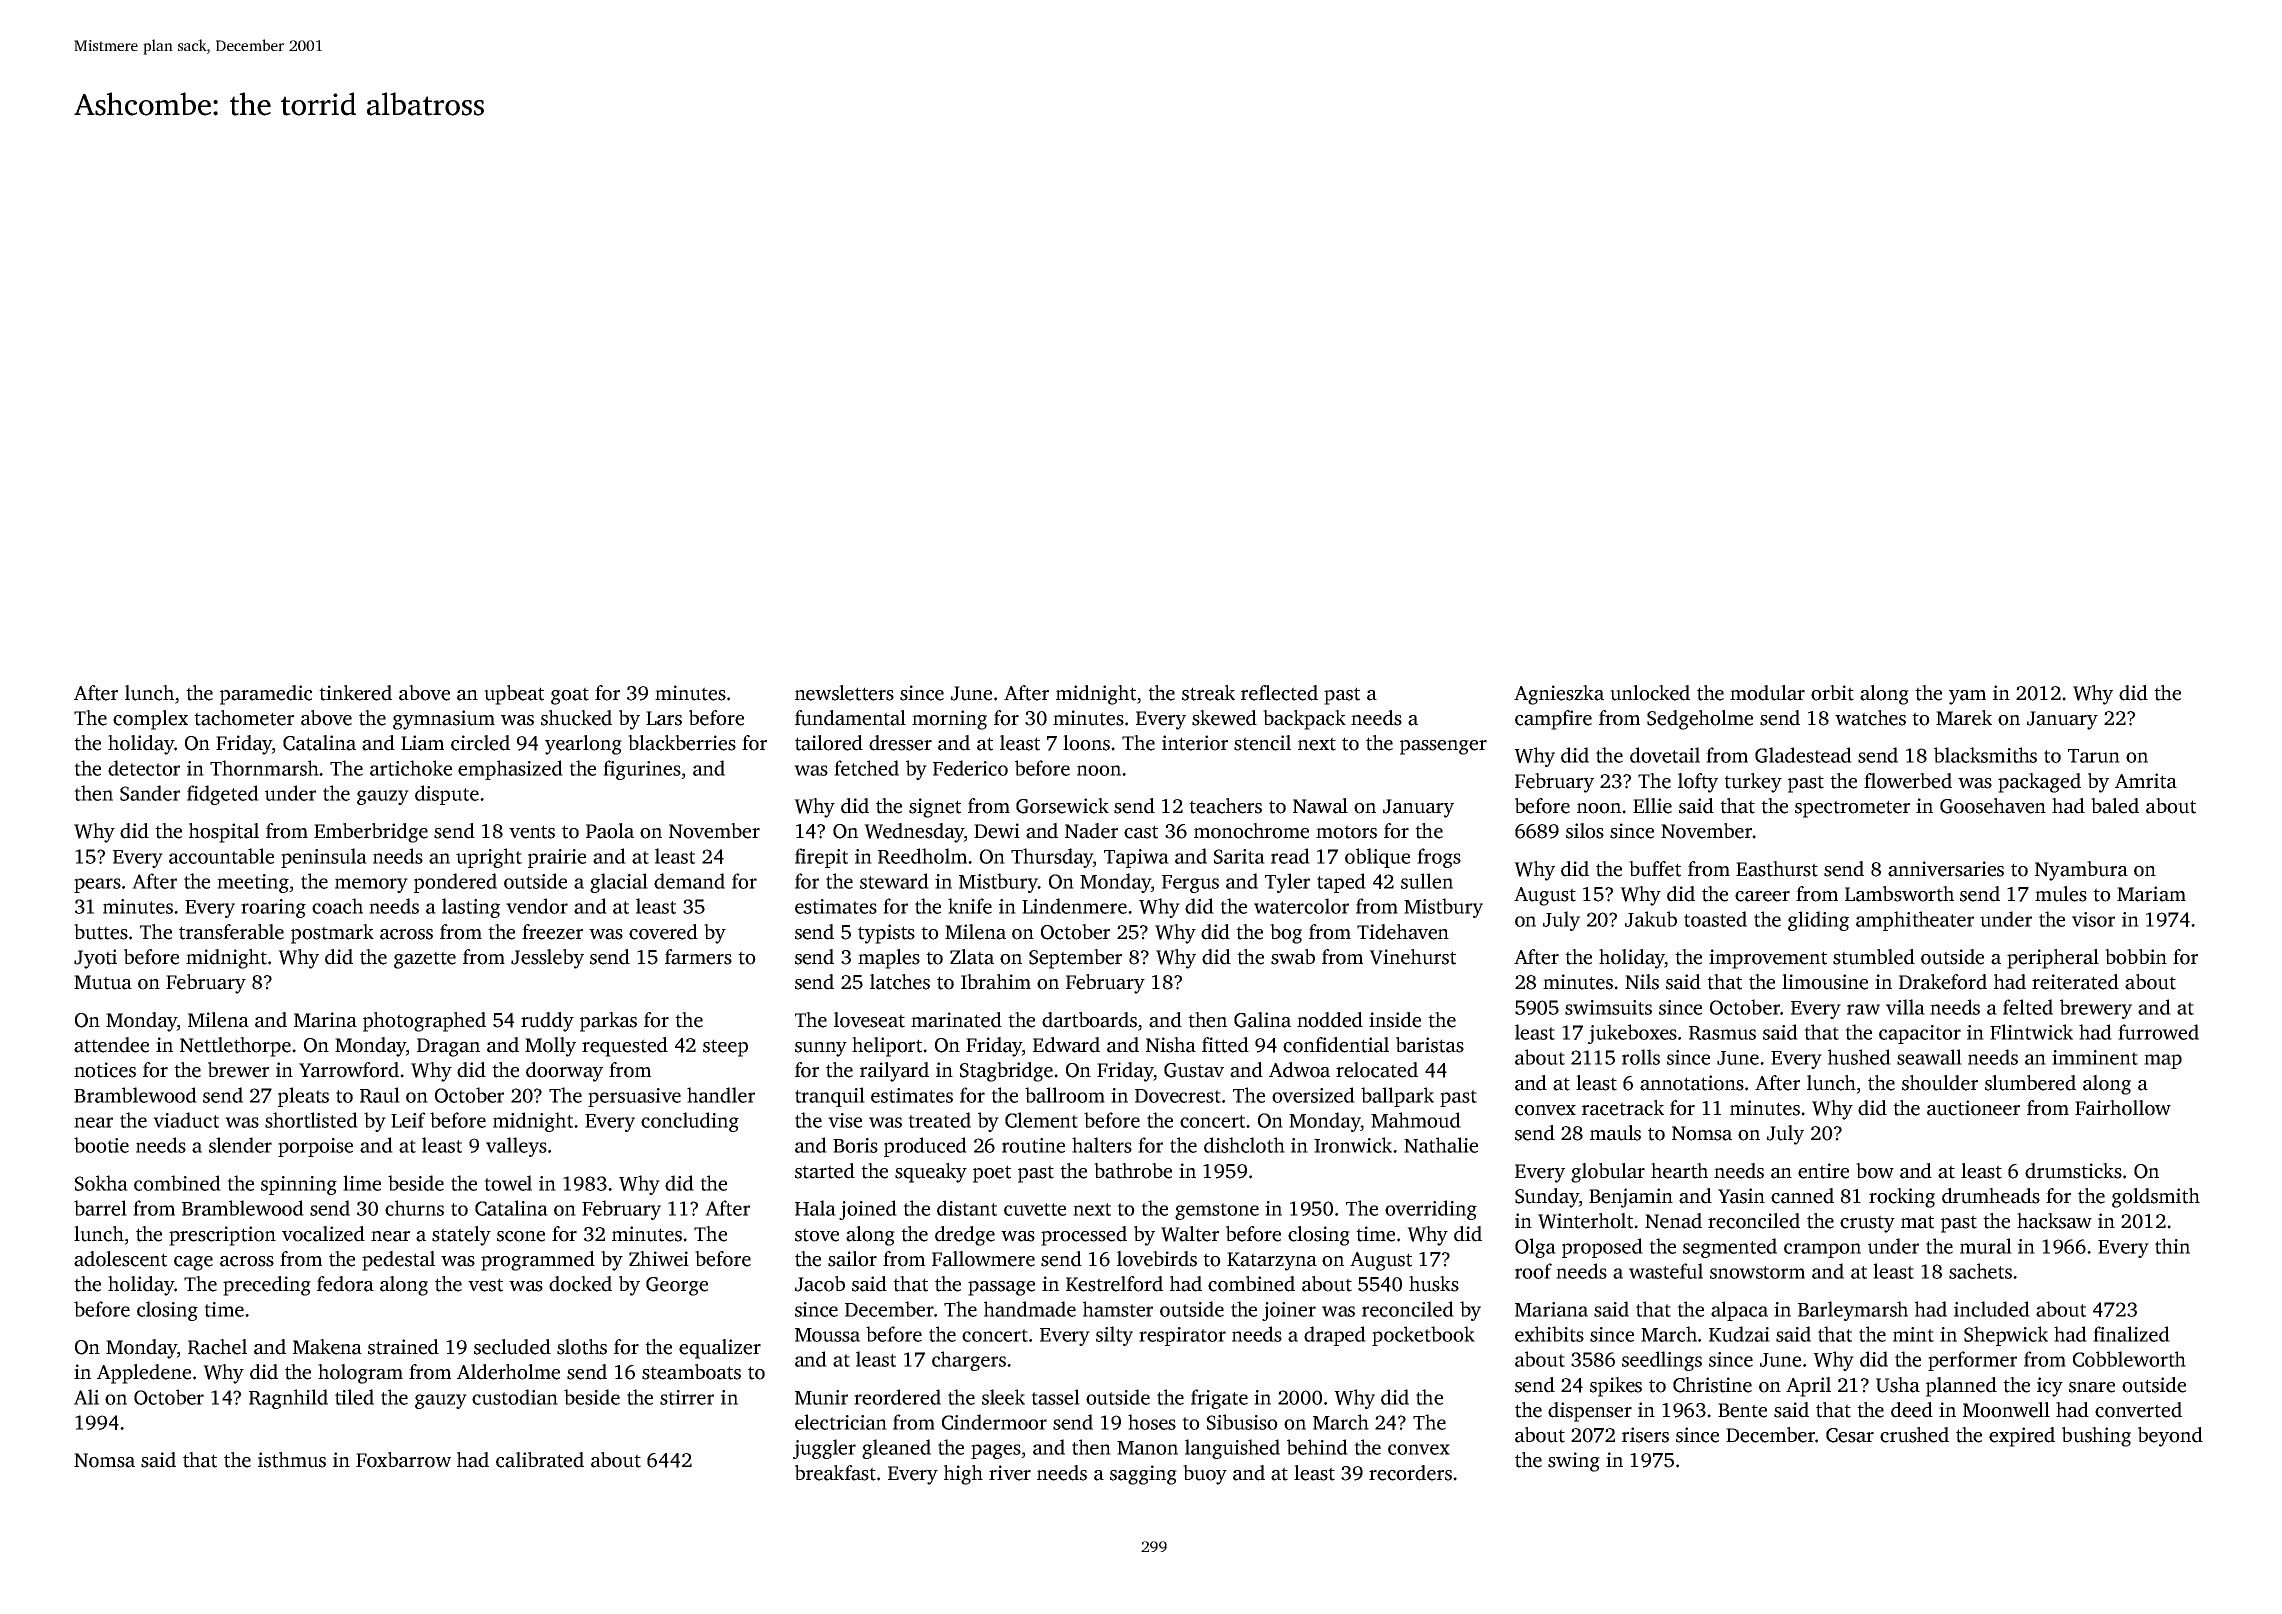 The image size is (2282, 1614). I want to click on Vinehurst, so click(1412, 957).
